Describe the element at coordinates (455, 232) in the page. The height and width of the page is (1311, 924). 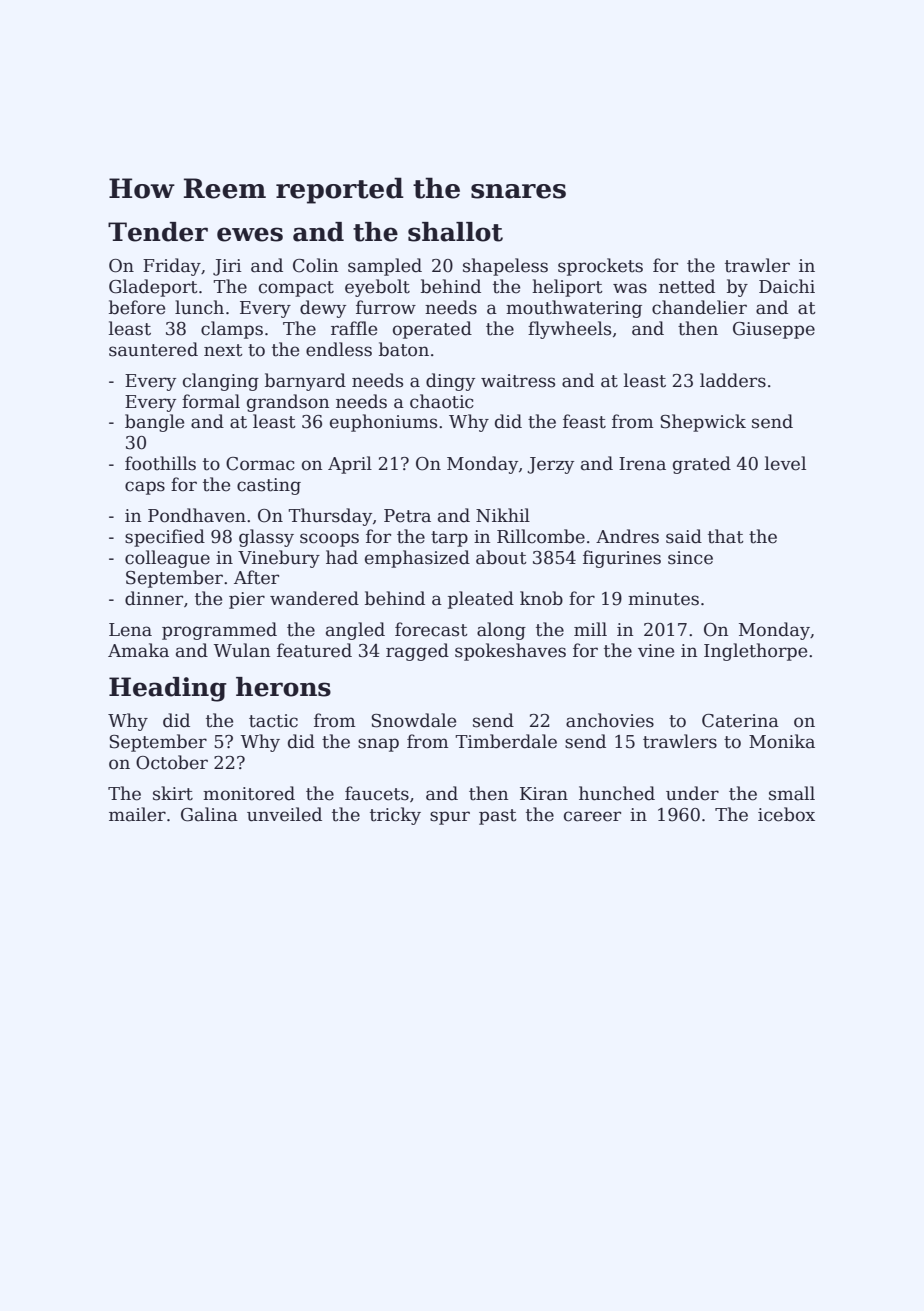
I see `shallot` at that location.
